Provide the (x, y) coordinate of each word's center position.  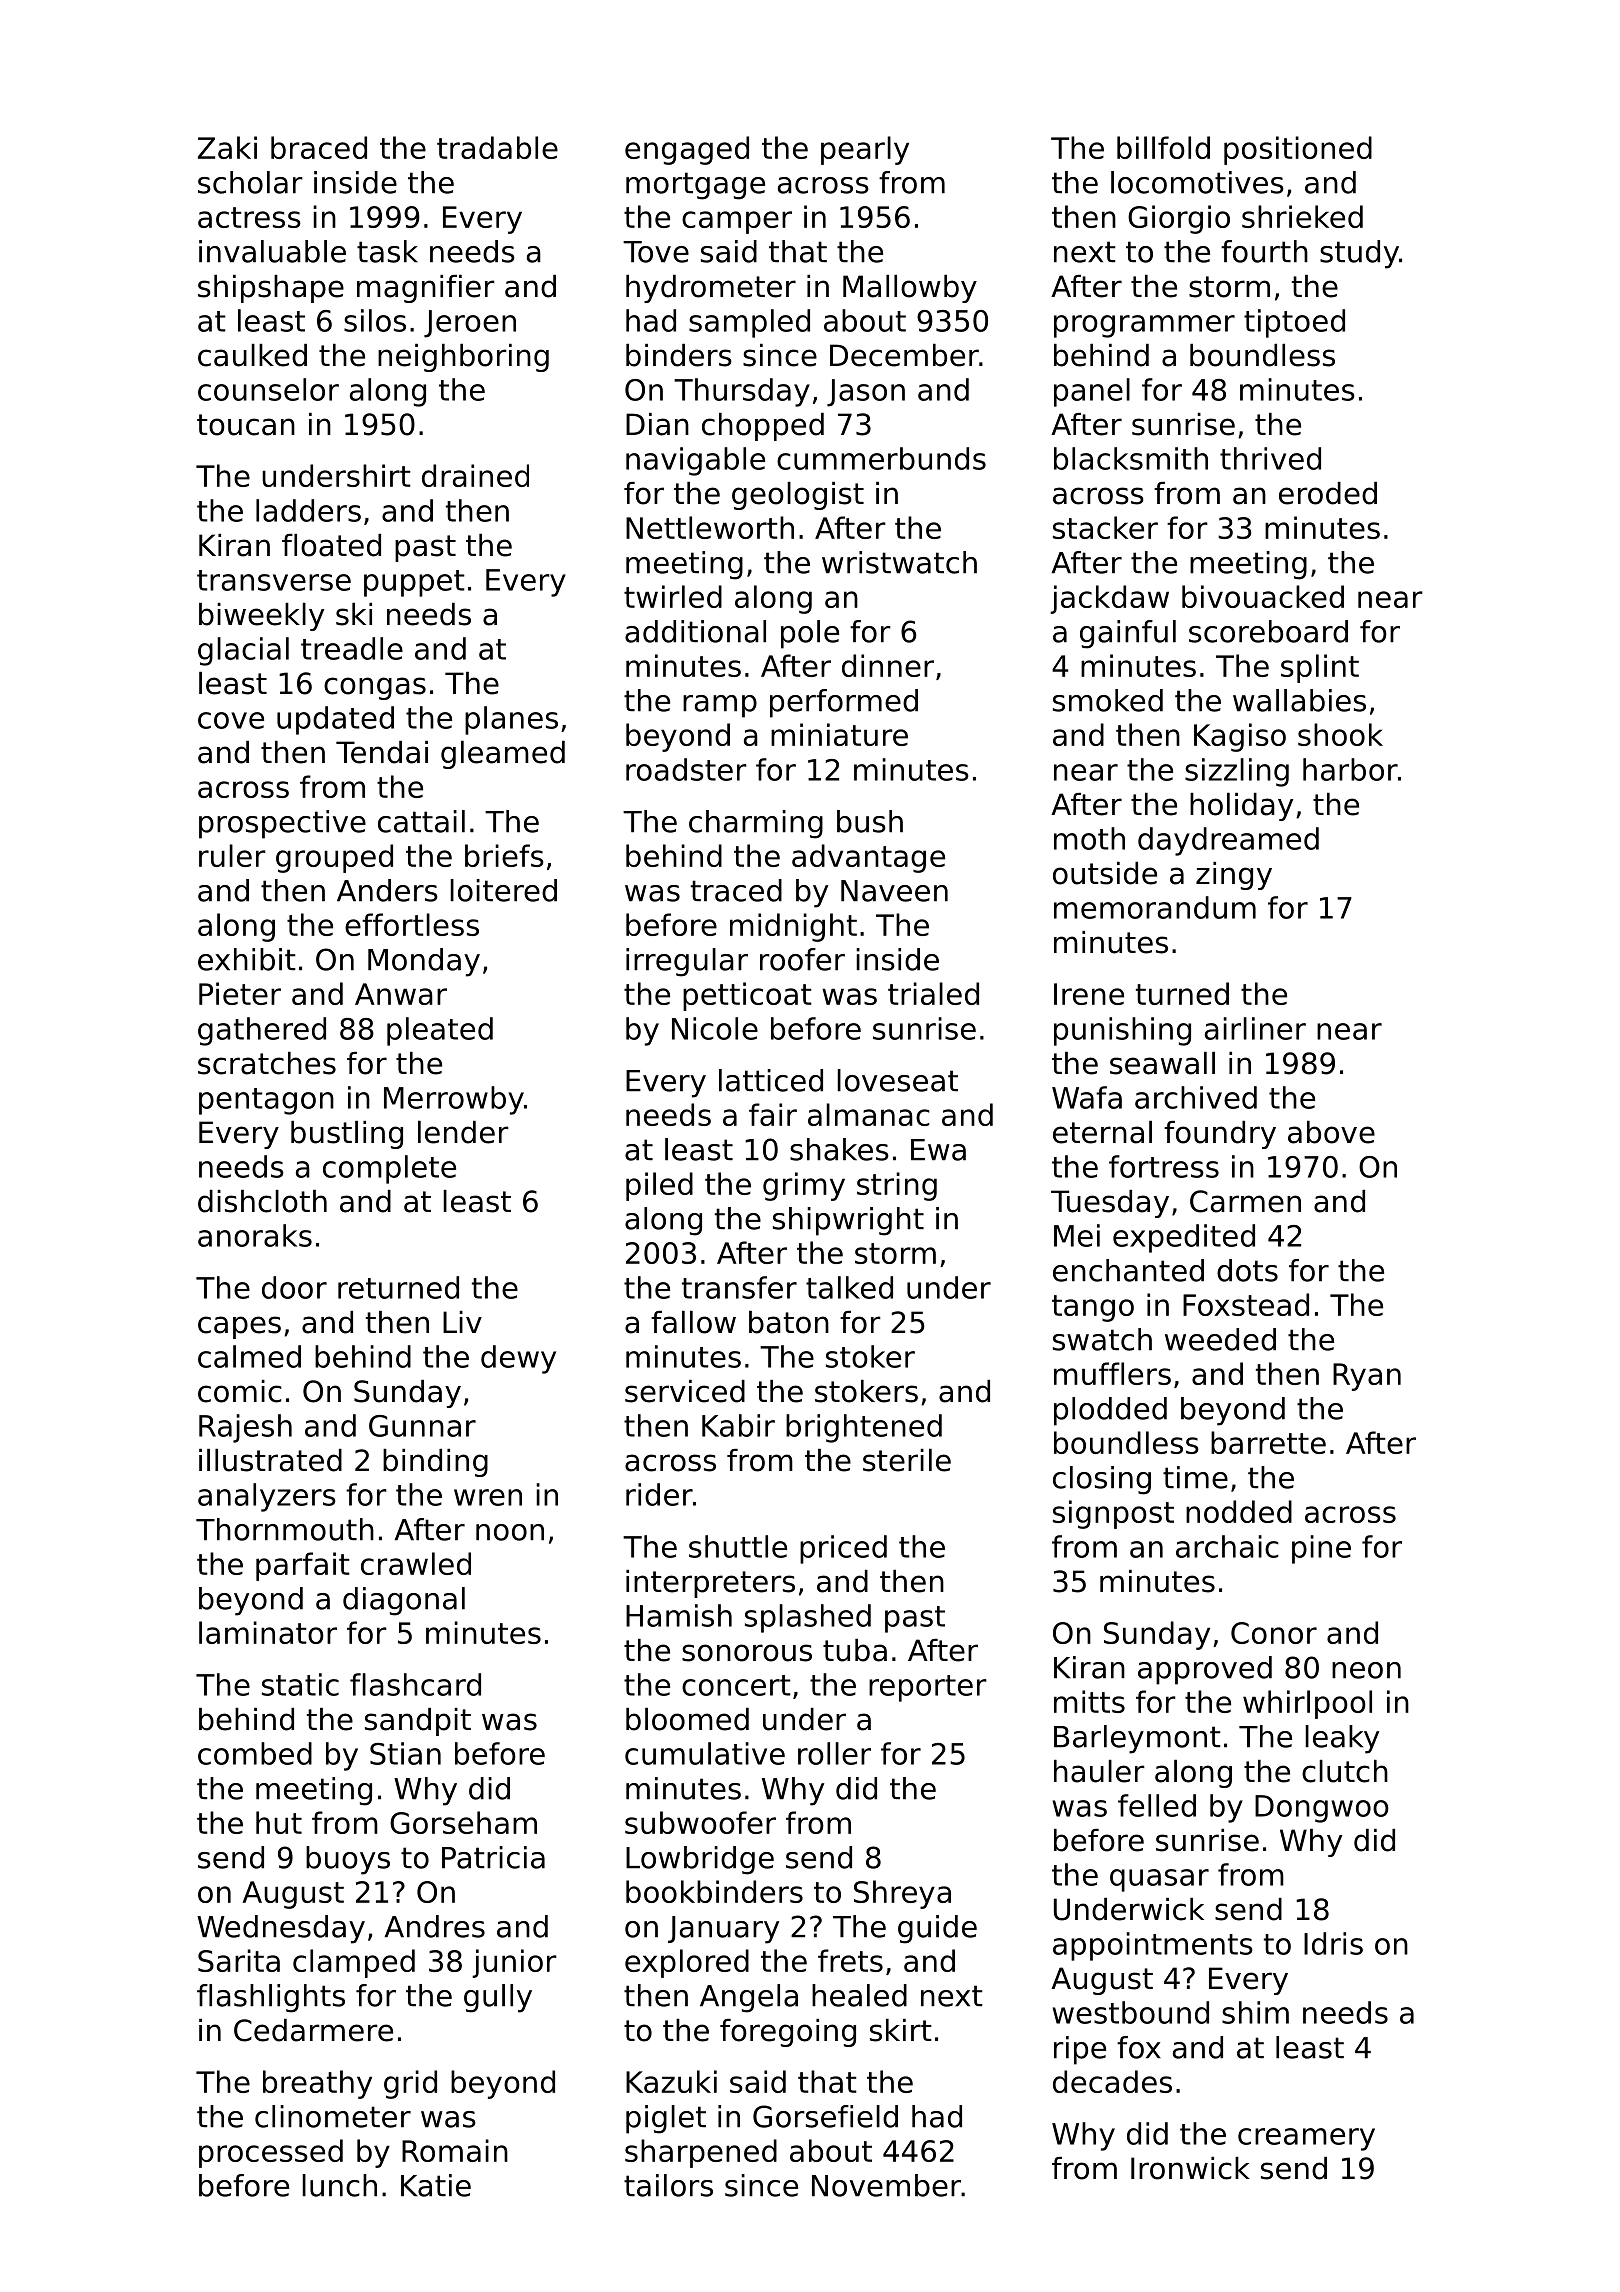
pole (810, 634)
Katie (436, 2185)
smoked (1108, 700)
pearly (865, 150)
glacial (243, 651)
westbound (1130, 2012)
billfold (1163, 147)
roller (834, 1753)
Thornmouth (285, 1529)
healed (859, 1995)
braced (319, 147)
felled (1157, 1805)
